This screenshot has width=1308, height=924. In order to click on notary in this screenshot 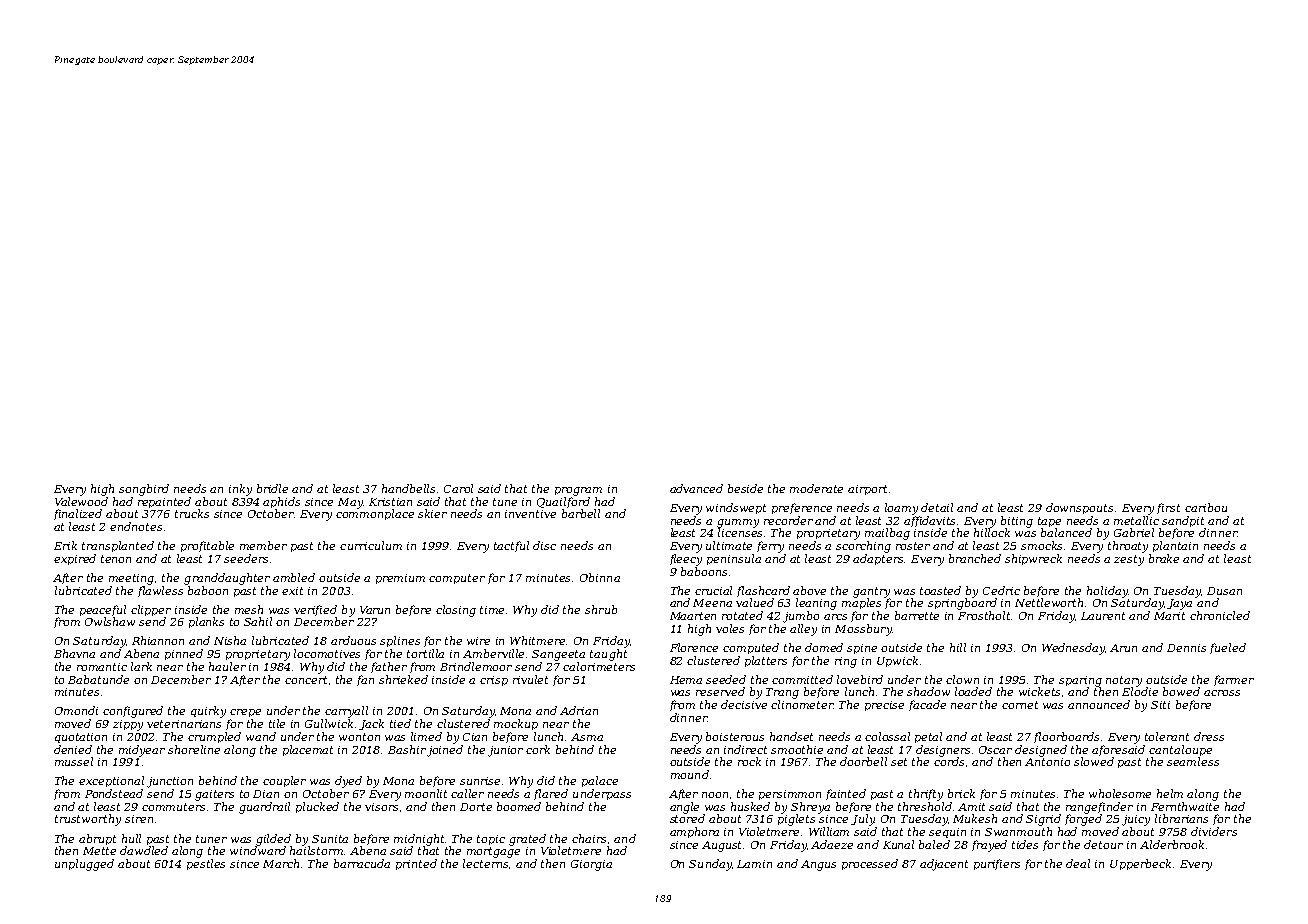, I will do `click(1124, 681)`.
